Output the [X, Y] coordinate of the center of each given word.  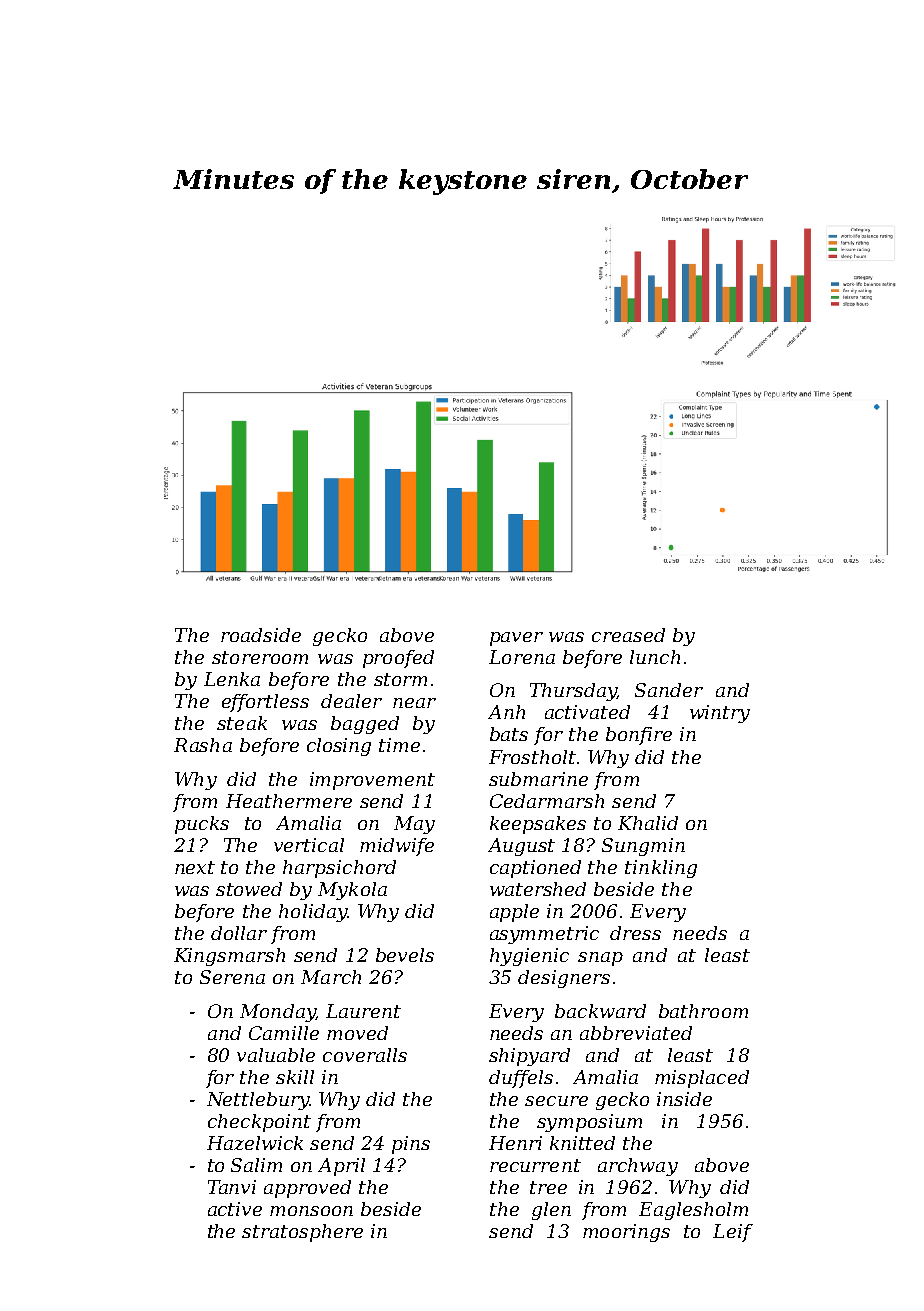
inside [684, 1099]
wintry [720, 714]
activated [587, 712]
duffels [521, 1079]
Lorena [522, 657]
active [235, 1209]
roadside [261, 635]
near [414, 703]
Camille [284, 1033]
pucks [202, 825]
